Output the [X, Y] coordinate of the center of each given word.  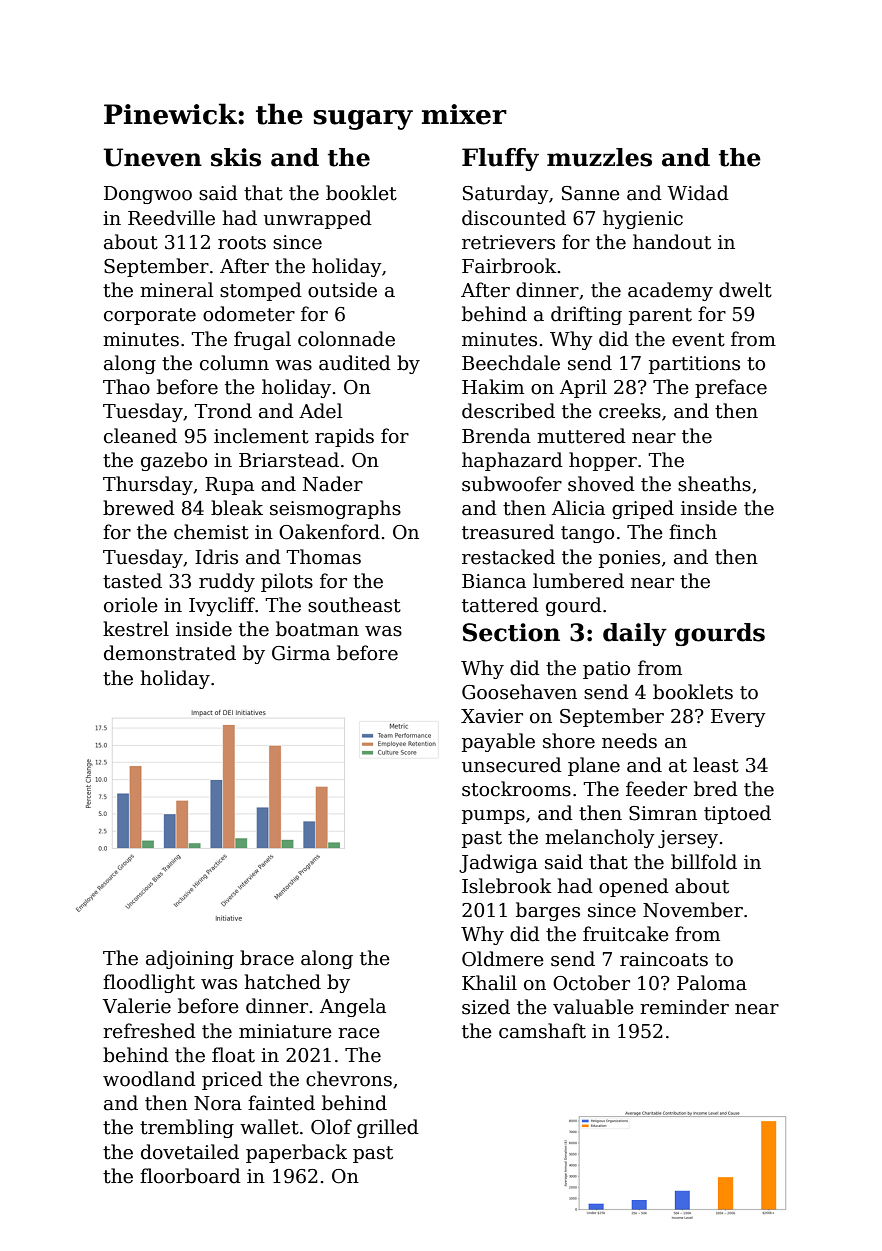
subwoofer [512, 484]
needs [629, 741]
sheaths [714, 484]
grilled [388, 1128]
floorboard [190, 1176]
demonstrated [170, 653]
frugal [262, 340]
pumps [493, 817]
